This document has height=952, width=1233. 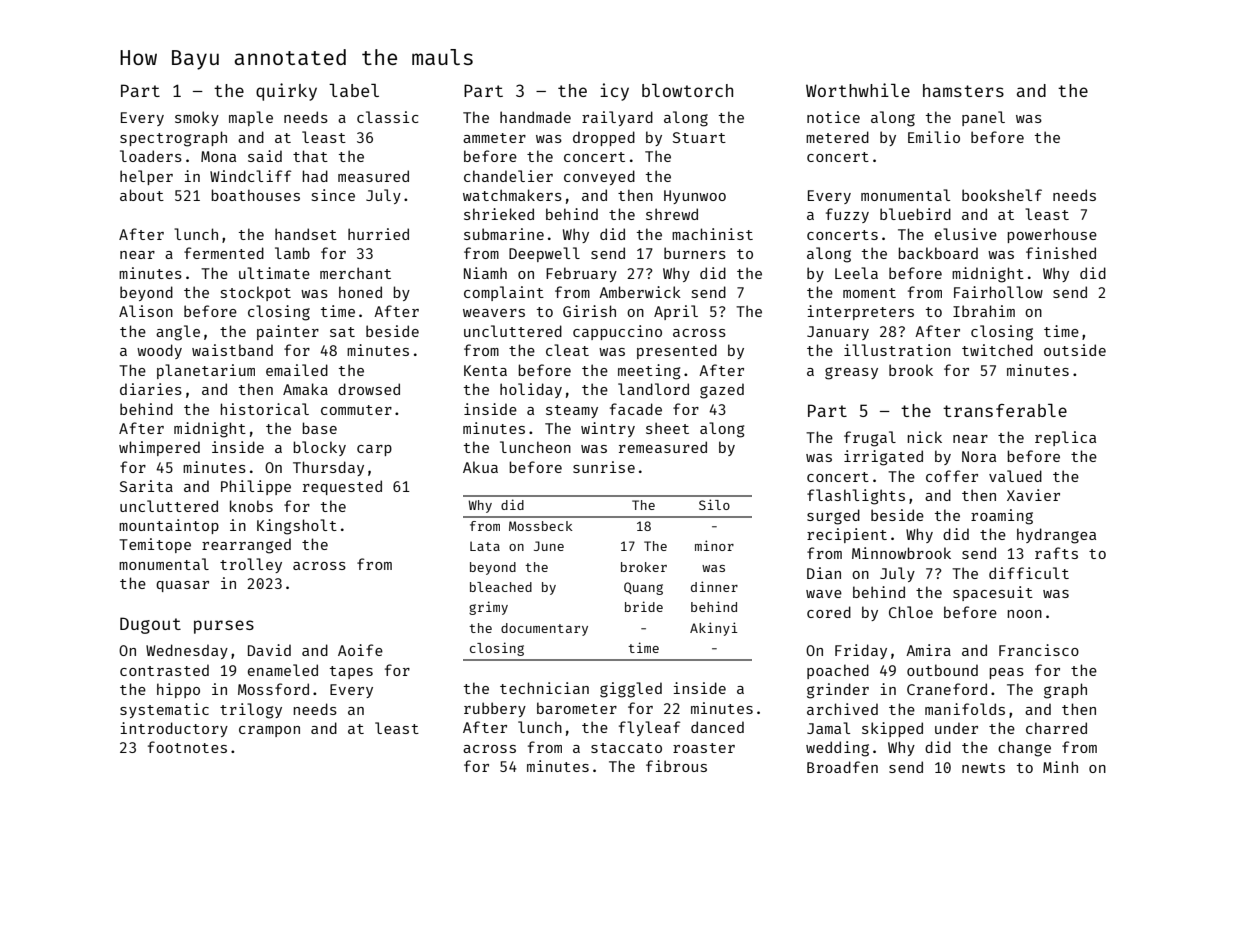 What do you see at coordinates (963, 90) in the document?
I see `hamsters` at bounding box center [963, 90].
